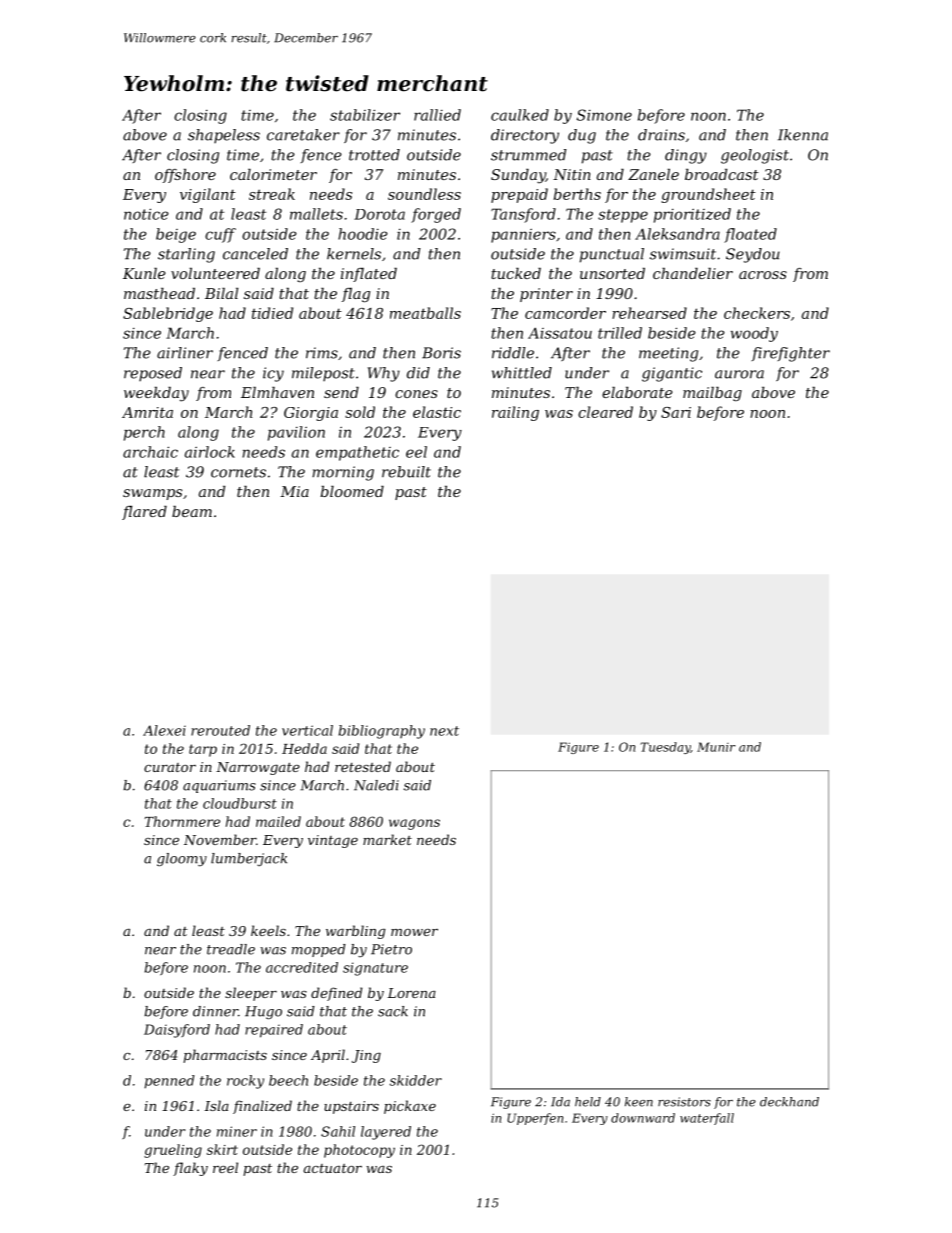  Describe the element at coordinates (790, 354) in the page. I see `firefighter` at that location.
